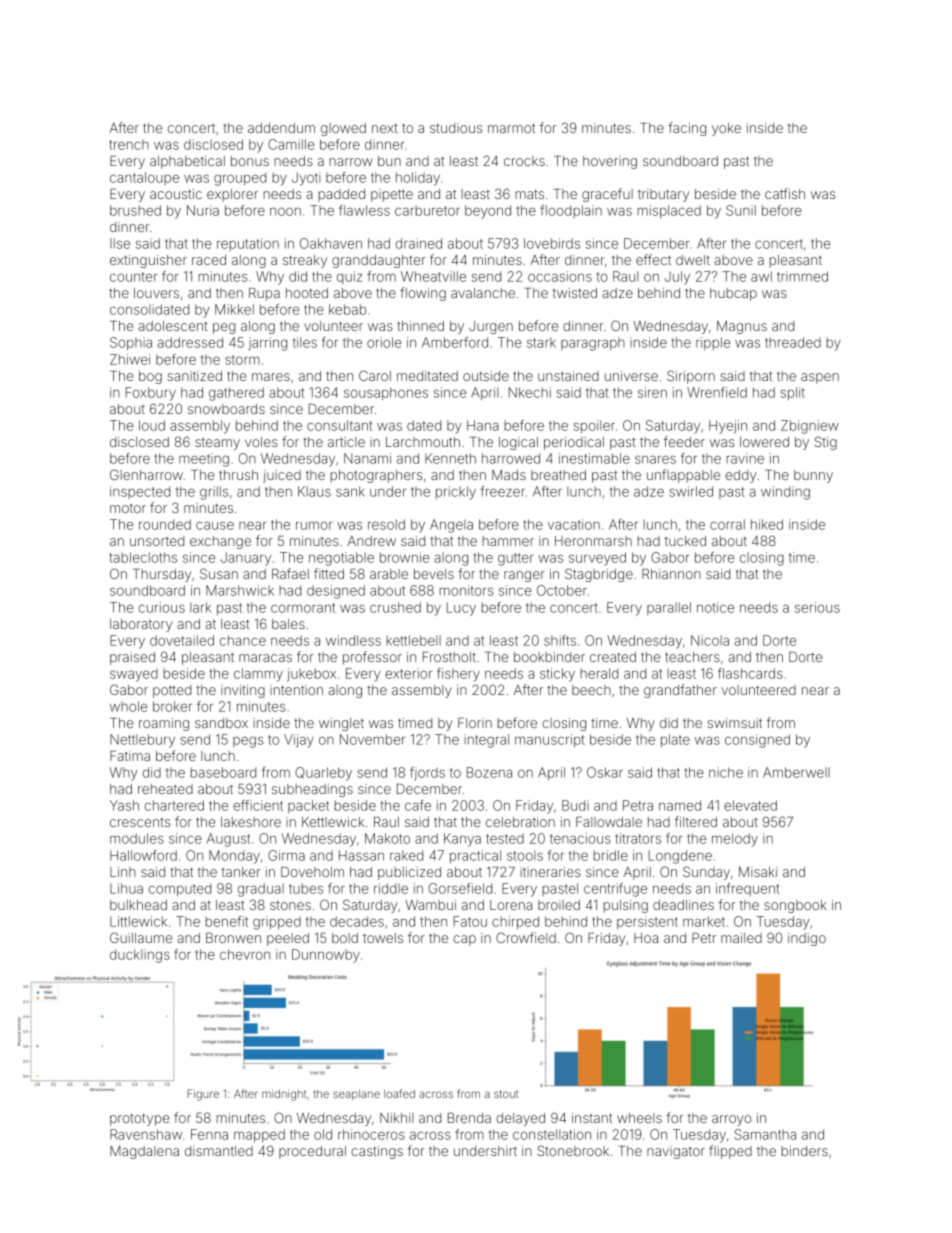 This image has height=1233, width=952. Describe the element at coordinates (288, 624) in the image. I see `bales` at that location.
